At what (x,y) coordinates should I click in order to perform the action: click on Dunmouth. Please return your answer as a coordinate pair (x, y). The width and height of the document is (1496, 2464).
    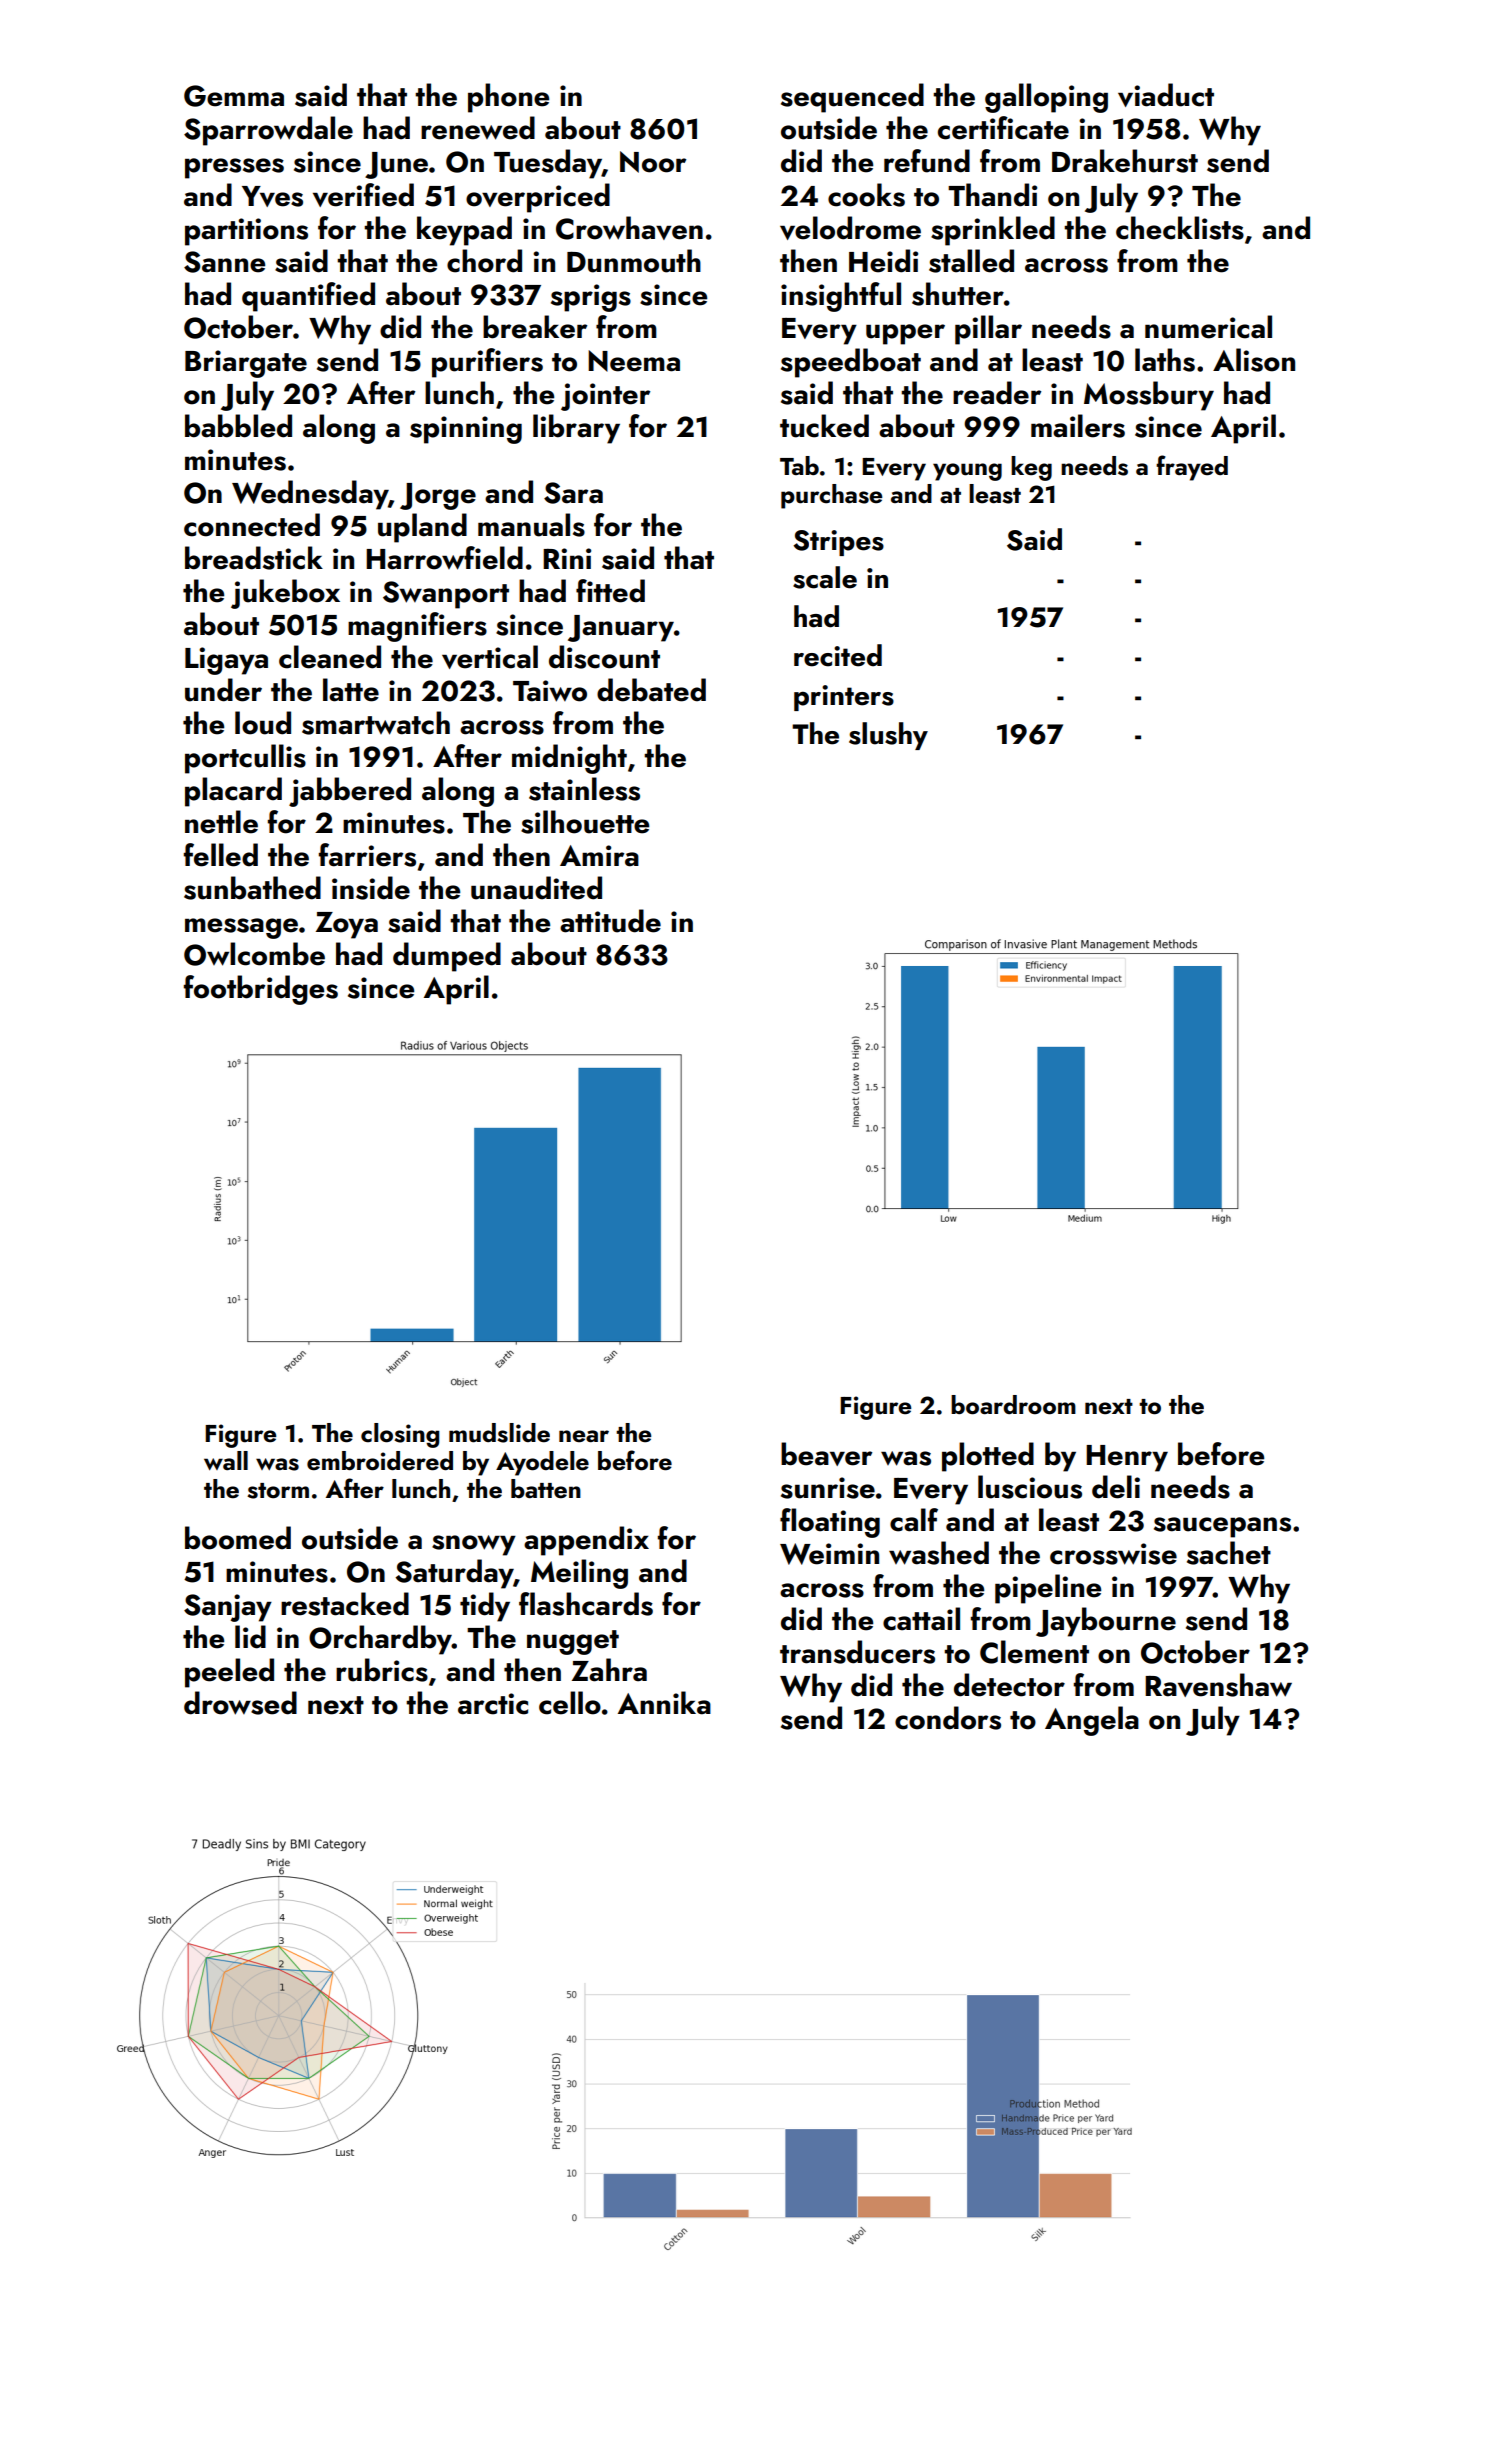
    Looking at the image, I should click on (634, 261).
